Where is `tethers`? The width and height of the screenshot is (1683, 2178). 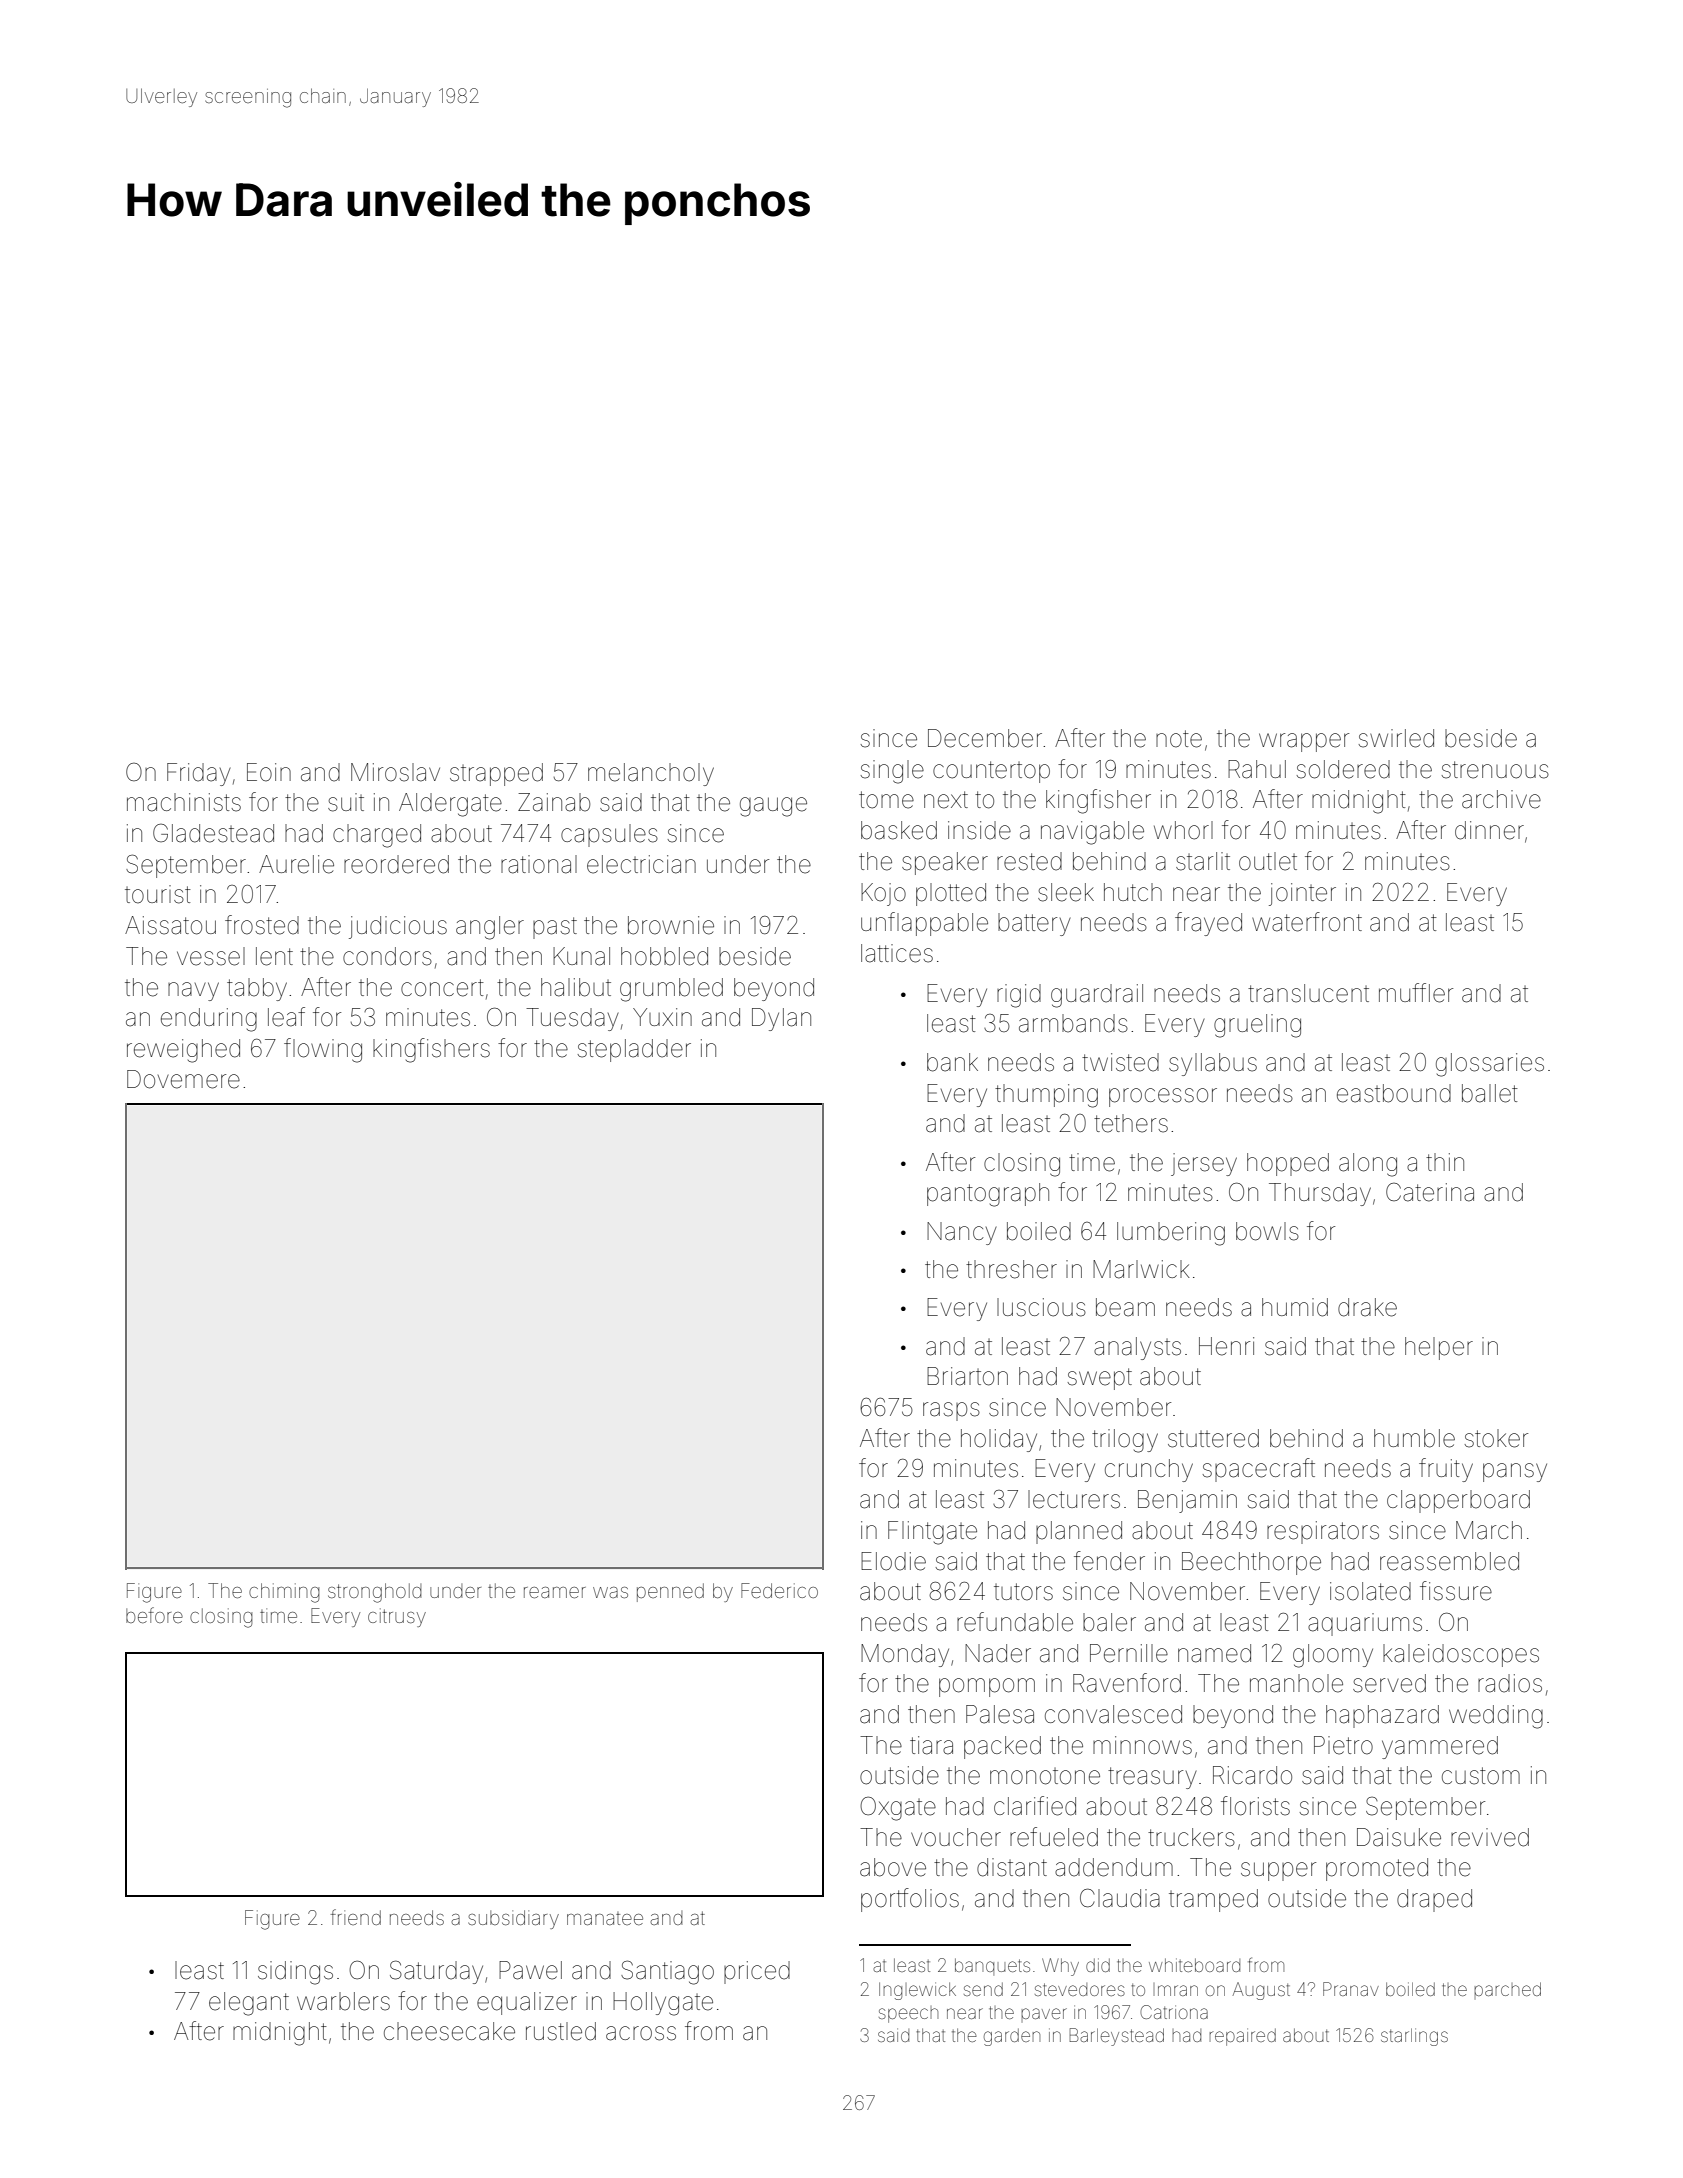
tethers is located at coordinates (1131, 1123).
